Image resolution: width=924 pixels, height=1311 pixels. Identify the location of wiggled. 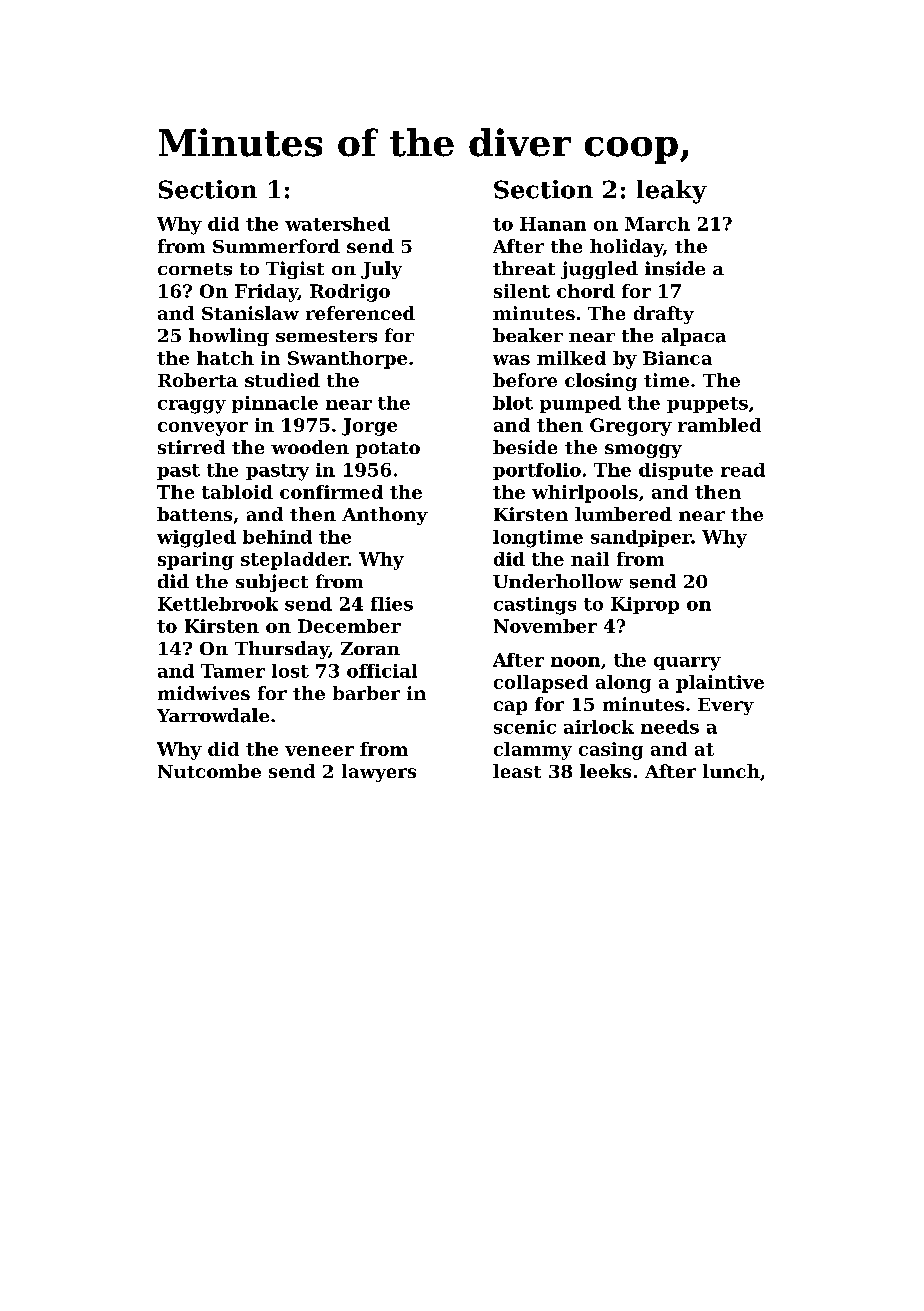
(196, 539).
